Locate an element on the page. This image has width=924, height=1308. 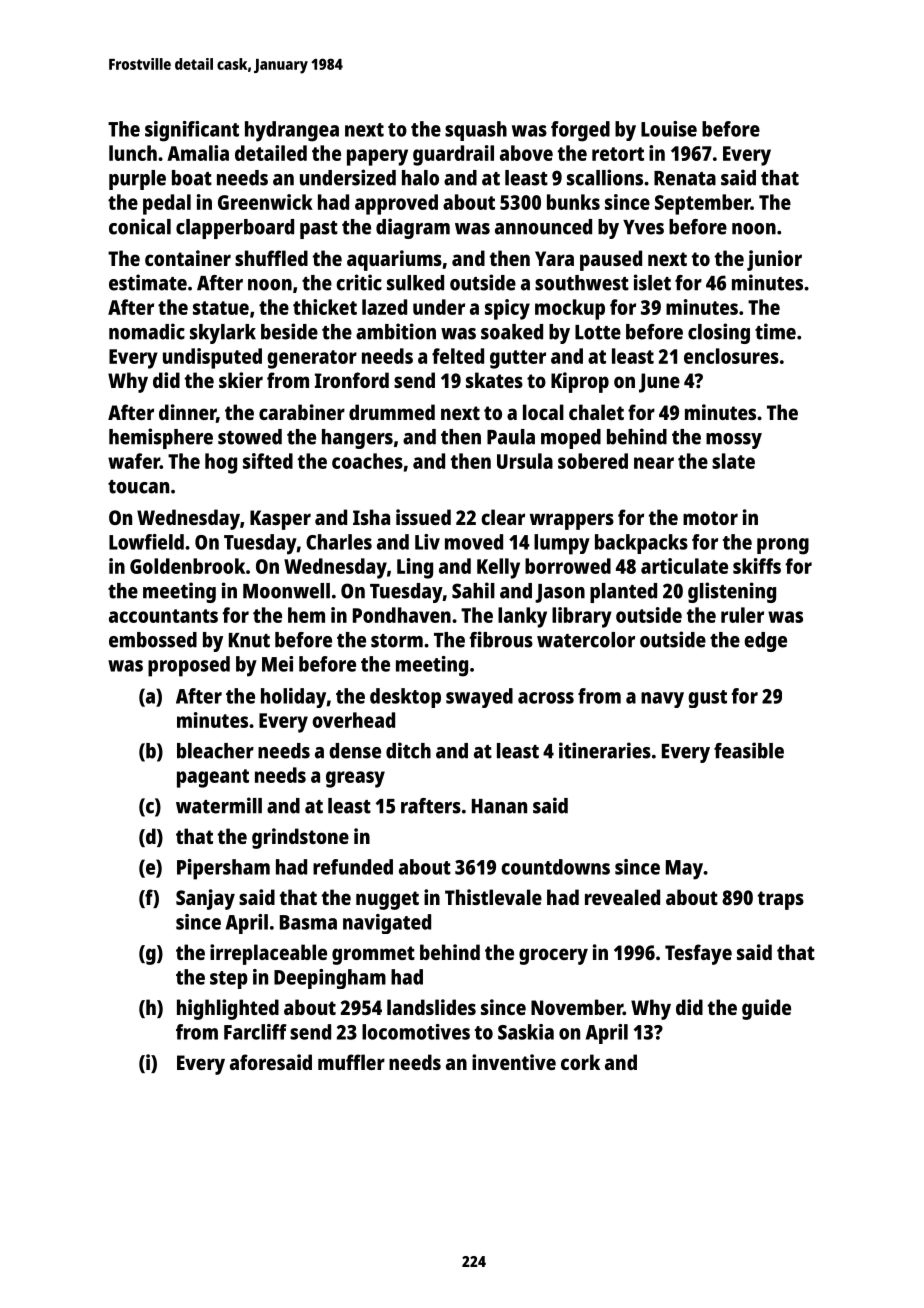
May is located at coordinates (684, 870).
